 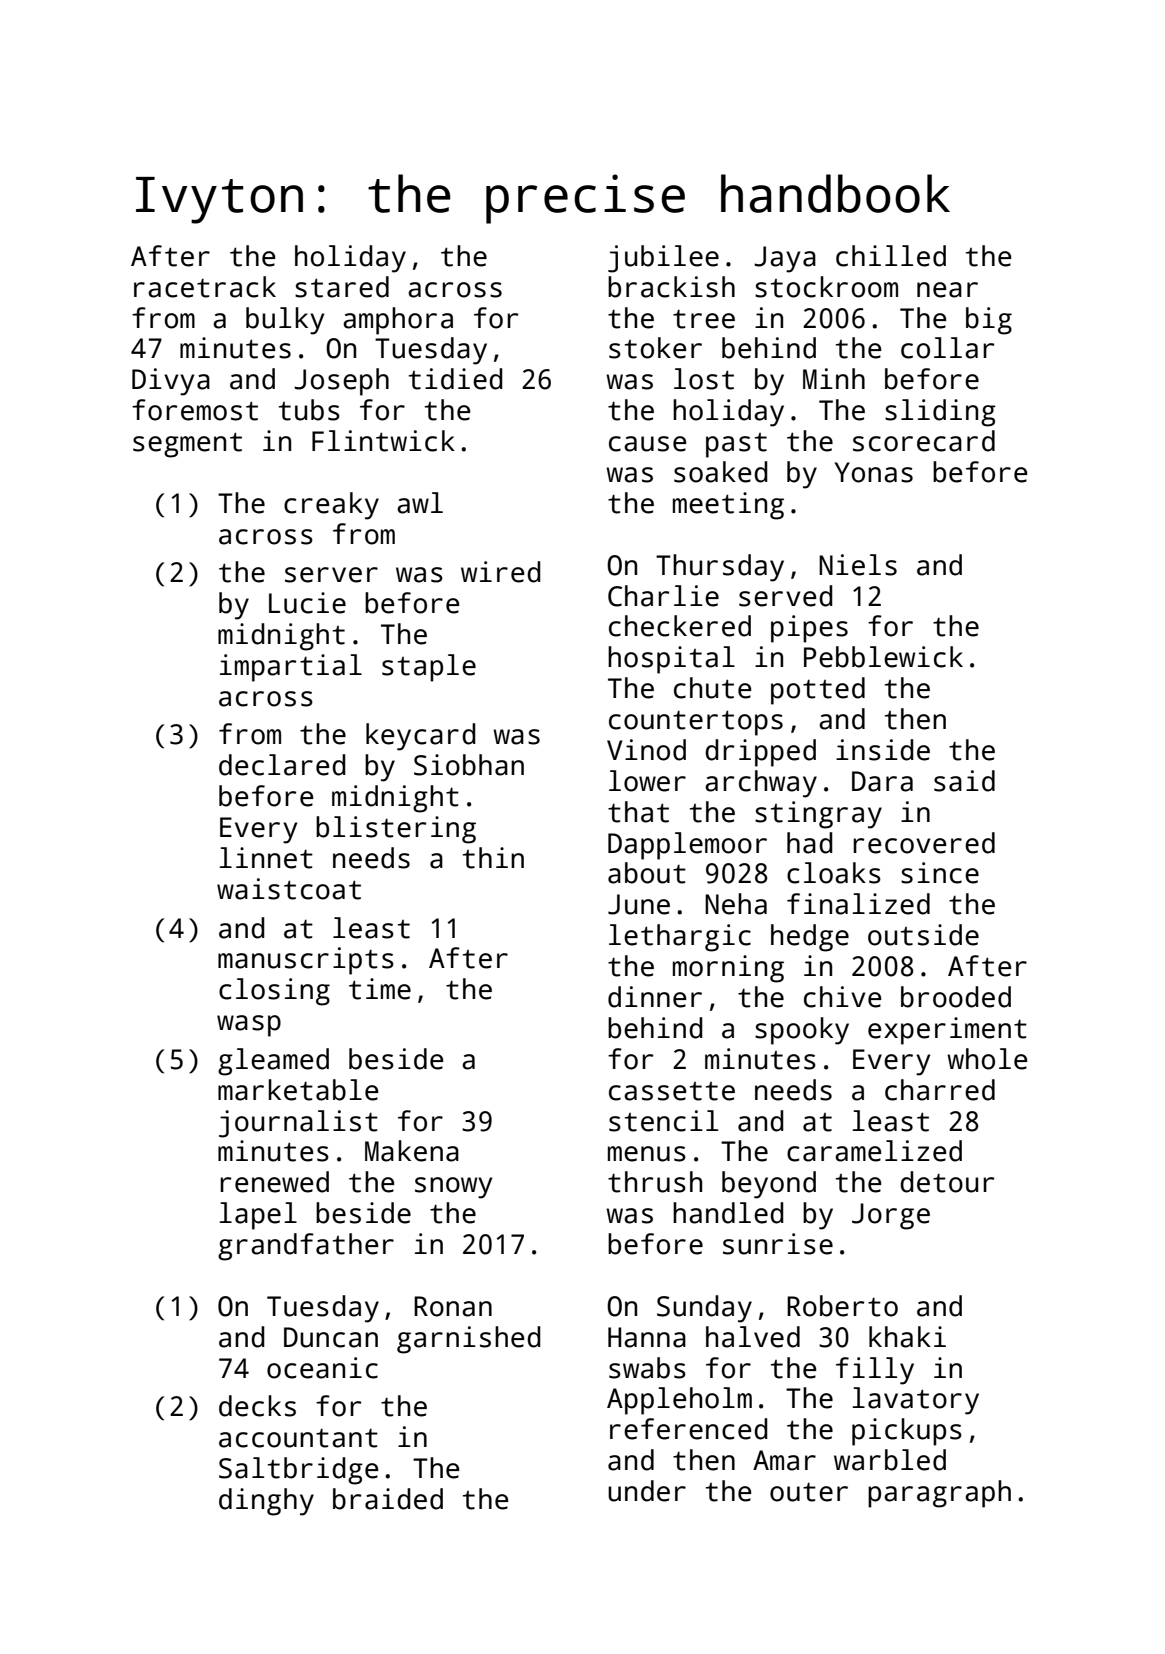 What do you see at coordinates (493, 858) in the screenshot?
I see `thin` at bounding box center [493, 858].
